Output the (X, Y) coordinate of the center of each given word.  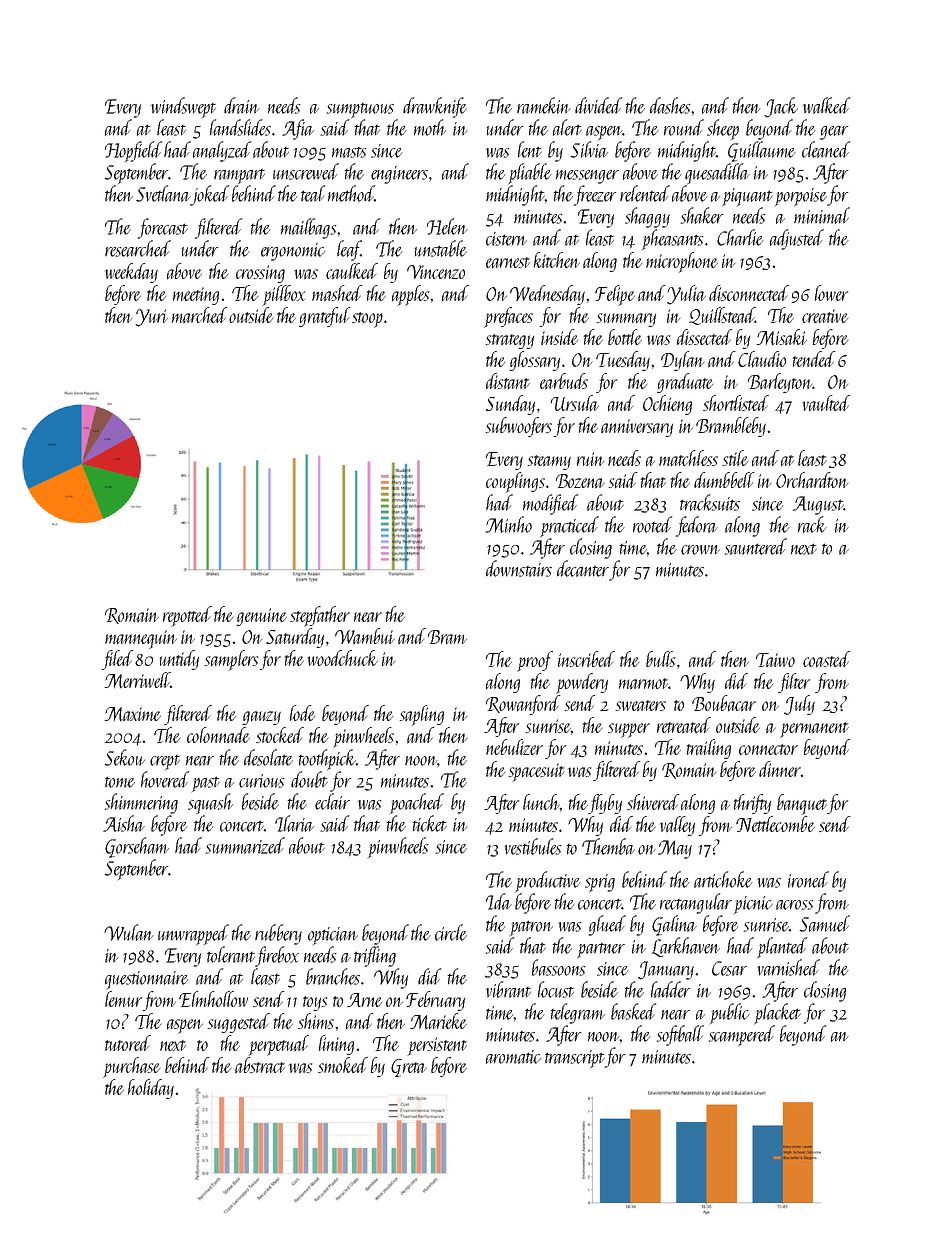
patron (531, 928)
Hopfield (133, 151)
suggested (238, 1023)
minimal (822, 215)
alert (567, 127)
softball (680, 1035)
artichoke (723, 879)
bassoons (559, 967)
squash (210, 804)
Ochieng (667, 405)
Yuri (152, 318)
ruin (590, 459)
